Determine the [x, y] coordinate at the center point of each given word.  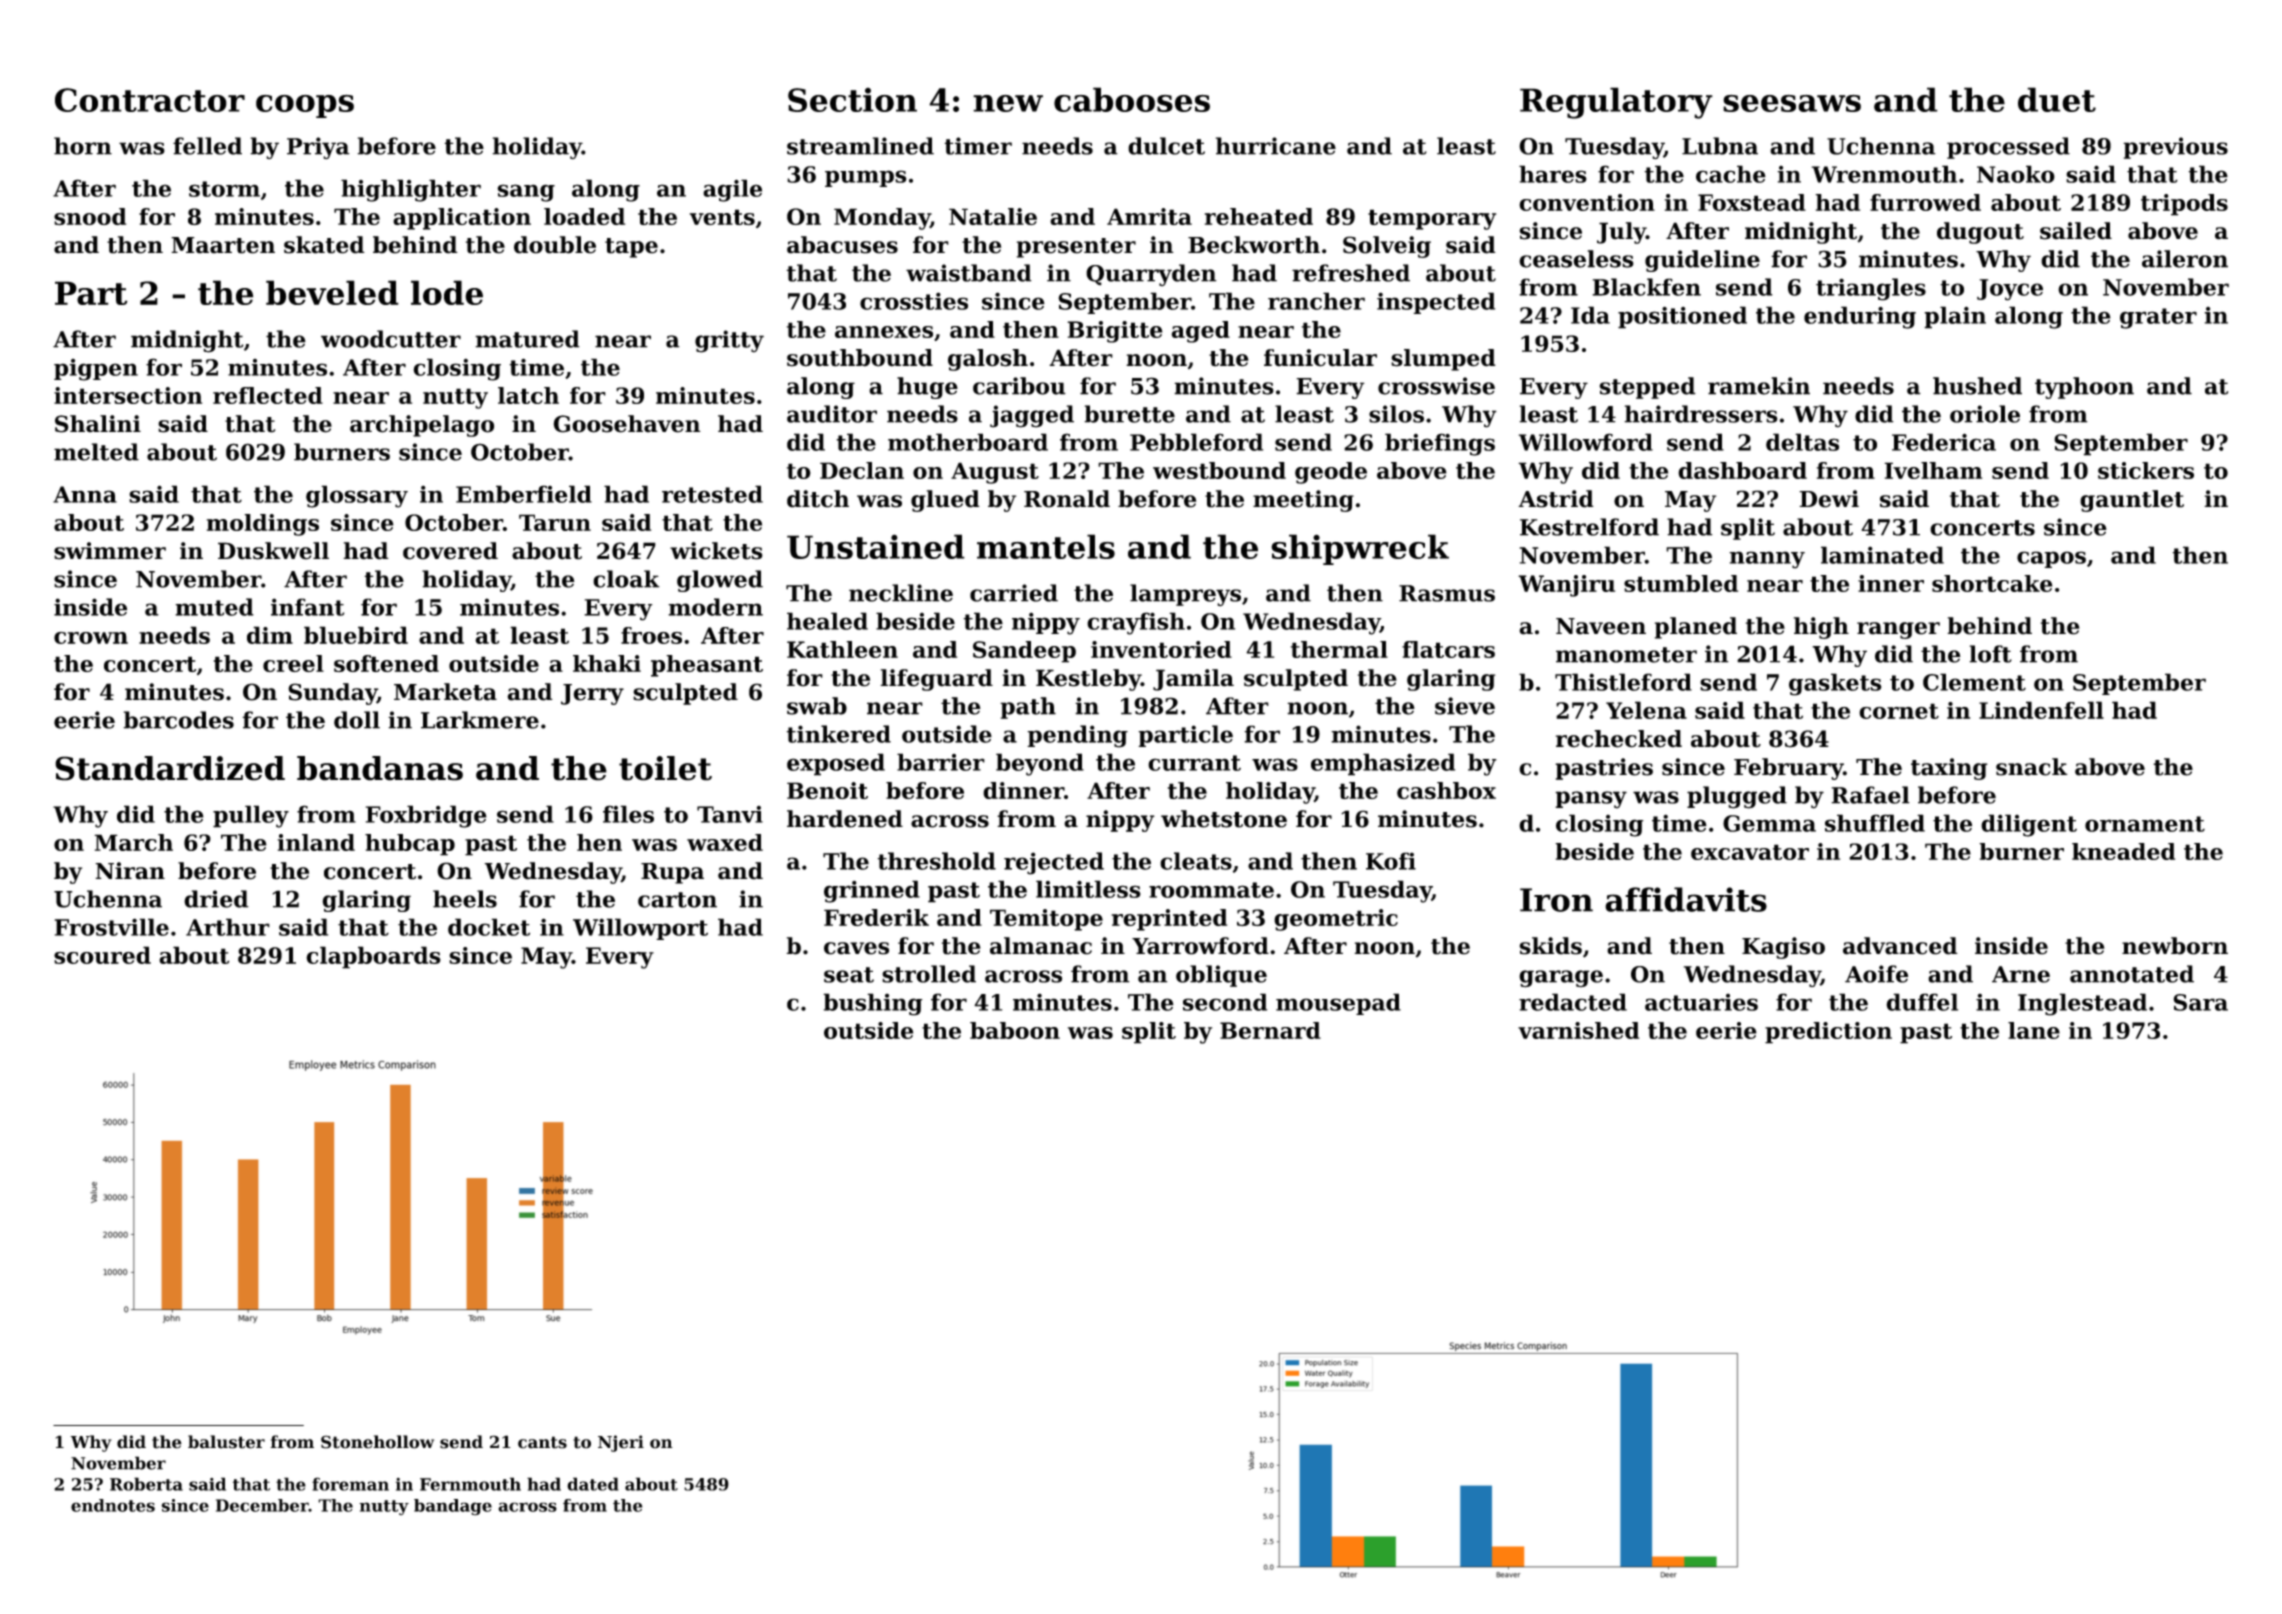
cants [542, 1442]
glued [945, 501]
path [1028, 708]
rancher [1316, 301]
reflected [268, 395]
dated [593, 1484]
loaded [584, 216]
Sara [2200, 1002]
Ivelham [1933, 470]
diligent [2029, 825]
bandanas [380, 768]
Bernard [1270, 1030]
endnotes [113, 1505]
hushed [1977, 386]
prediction [1828, 1033]
